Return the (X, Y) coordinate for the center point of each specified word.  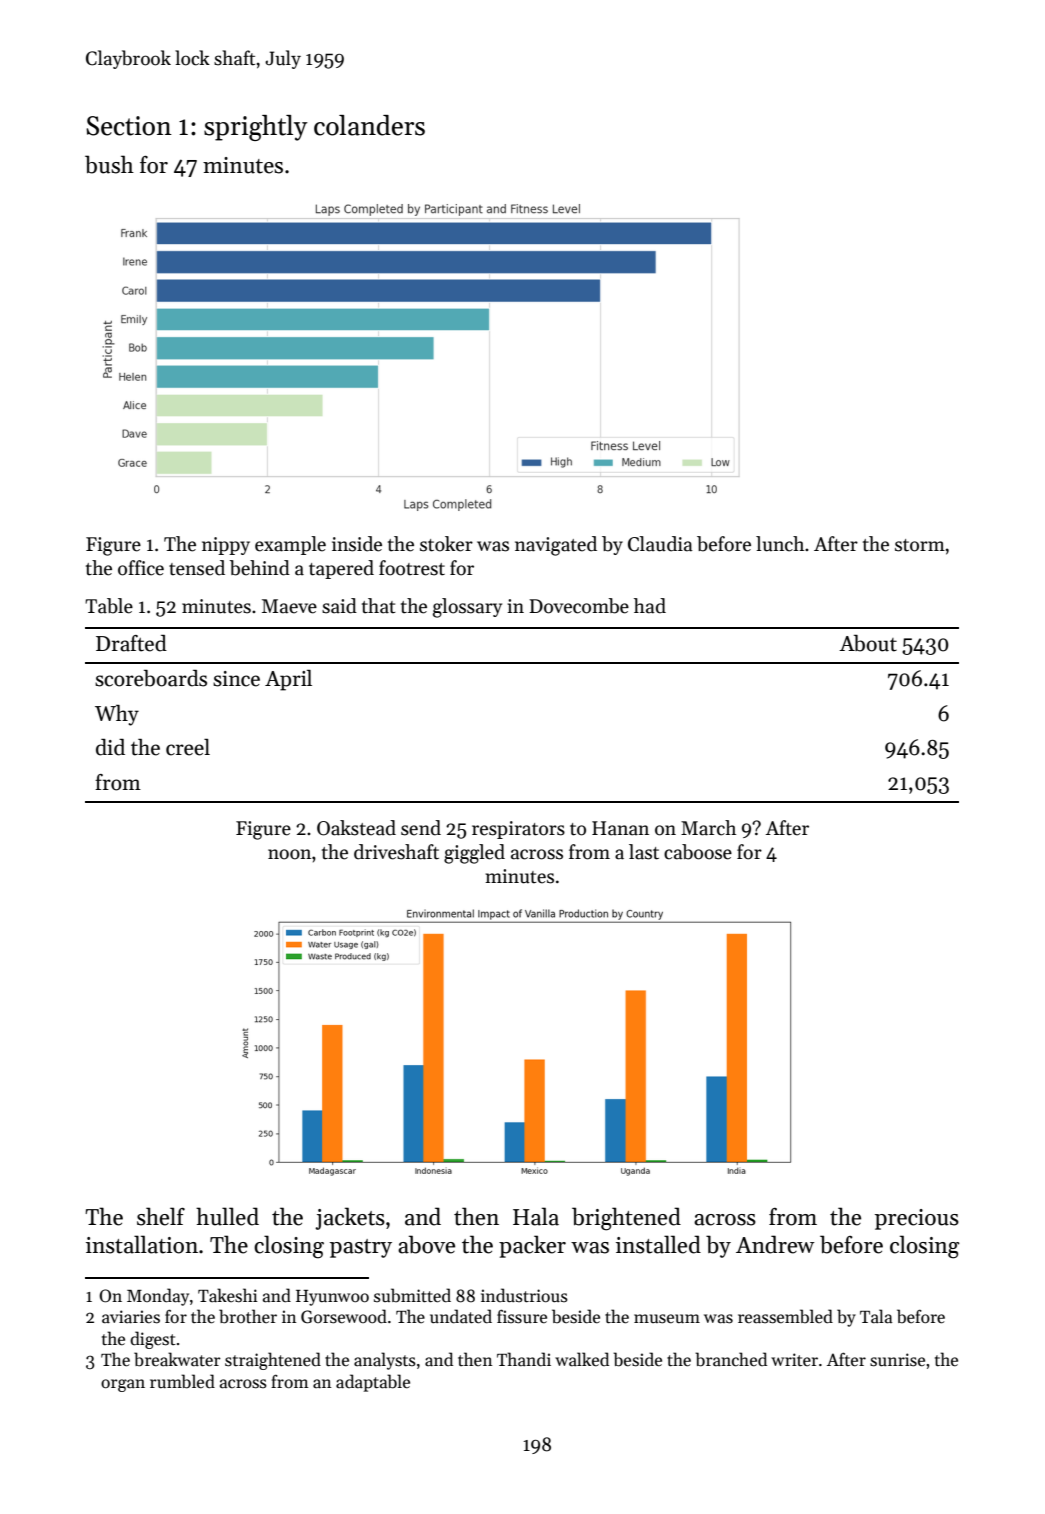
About (868, 643)
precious (917, 1219)
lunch (780, 544)
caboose (698, 852)
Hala (536, 1216)
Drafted (131, 643)
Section (129, 126)
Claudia (660, 544)
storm (920, 545)
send (421, 828)
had (650, 606)
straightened (273, 1361)
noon (289, 854)
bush (109, 164)
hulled (227, 1216)
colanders (369, 125)
